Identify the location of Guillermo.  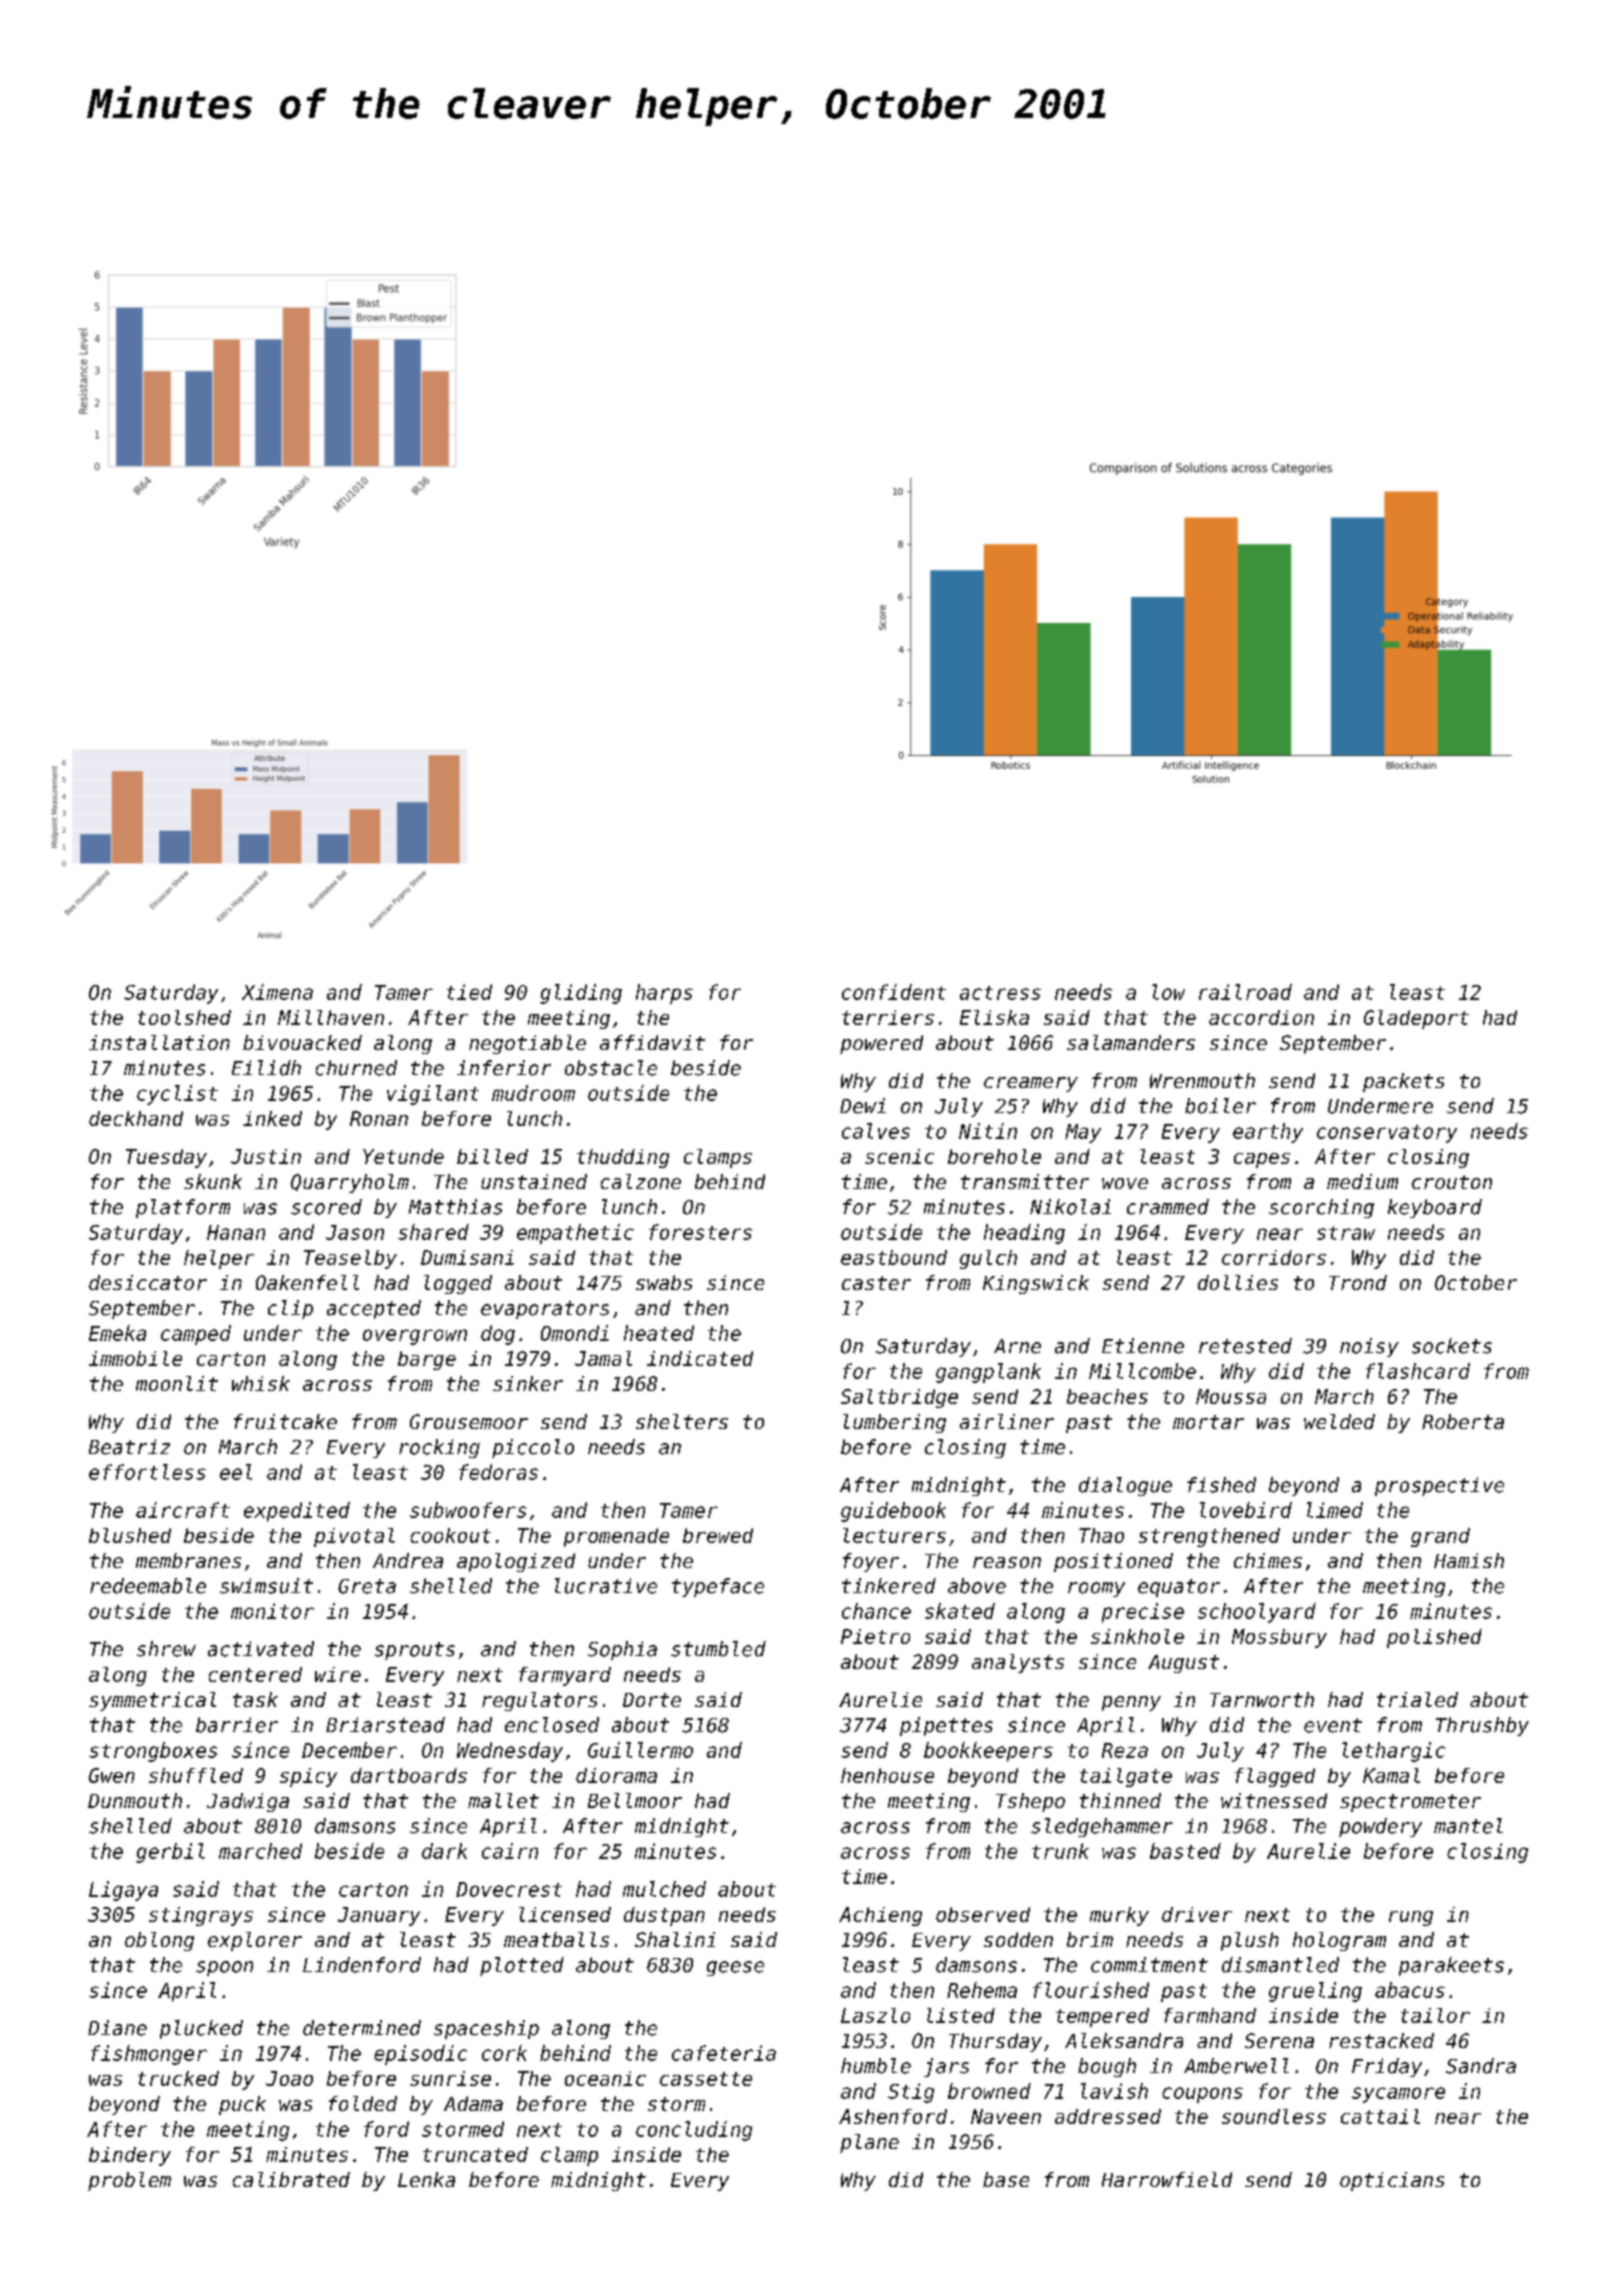
(640, 1750).
